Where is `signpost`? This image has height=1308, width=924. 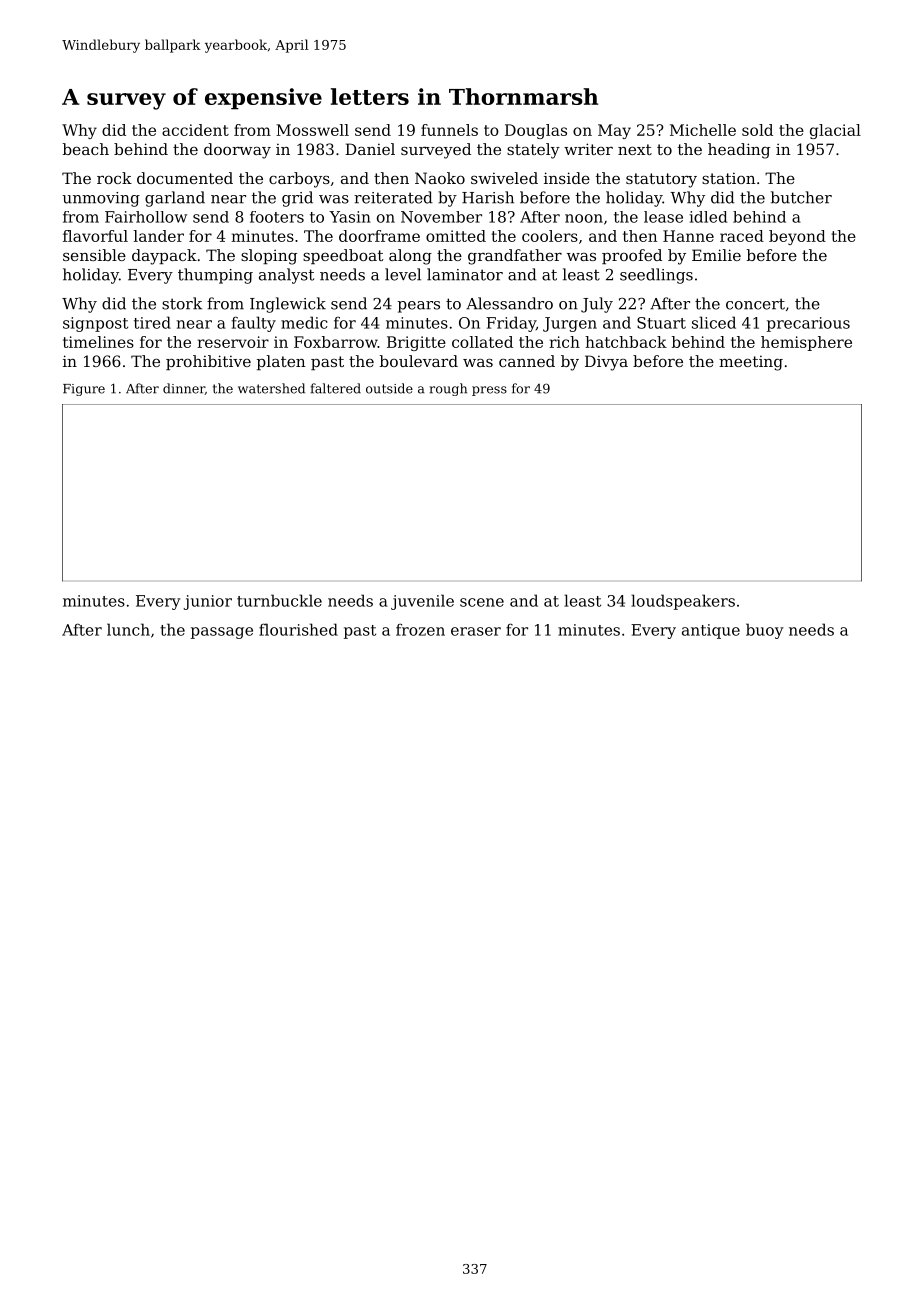 signpost is located at coordinates (95, 324).
